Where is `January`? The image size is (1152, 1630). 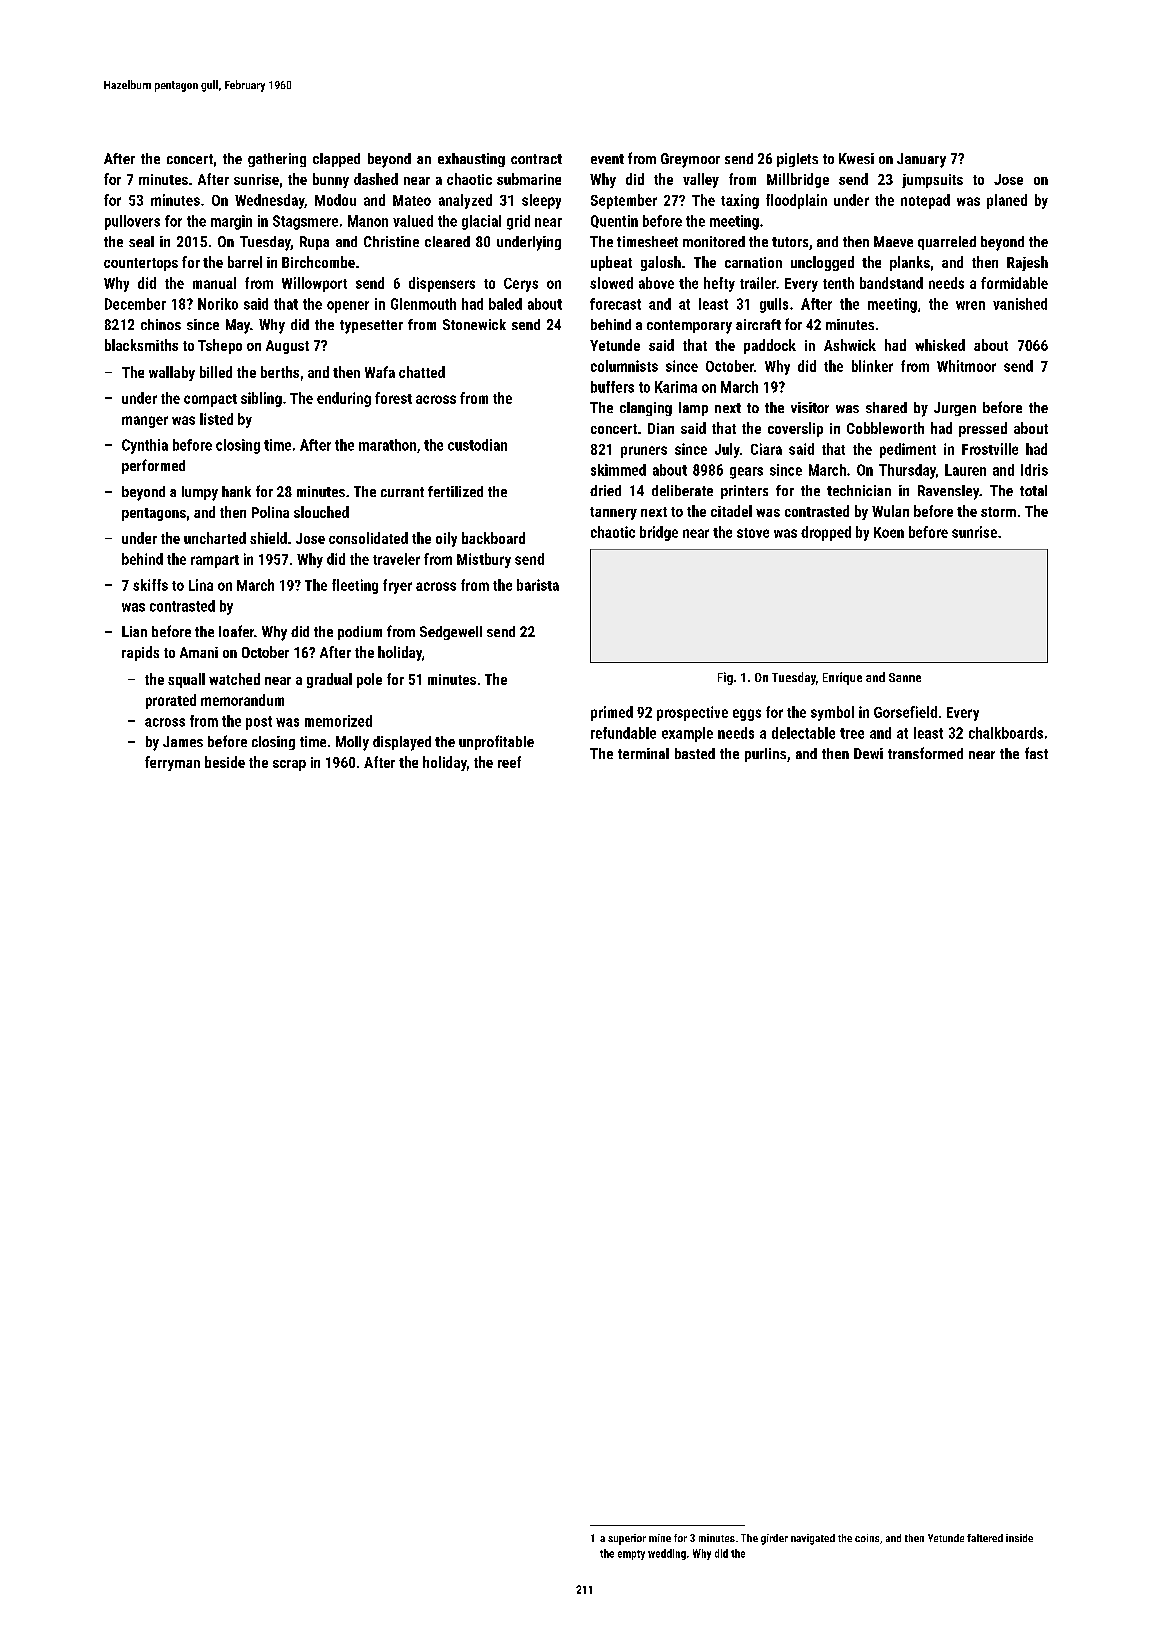
January is located at coordinates (921, 160).
